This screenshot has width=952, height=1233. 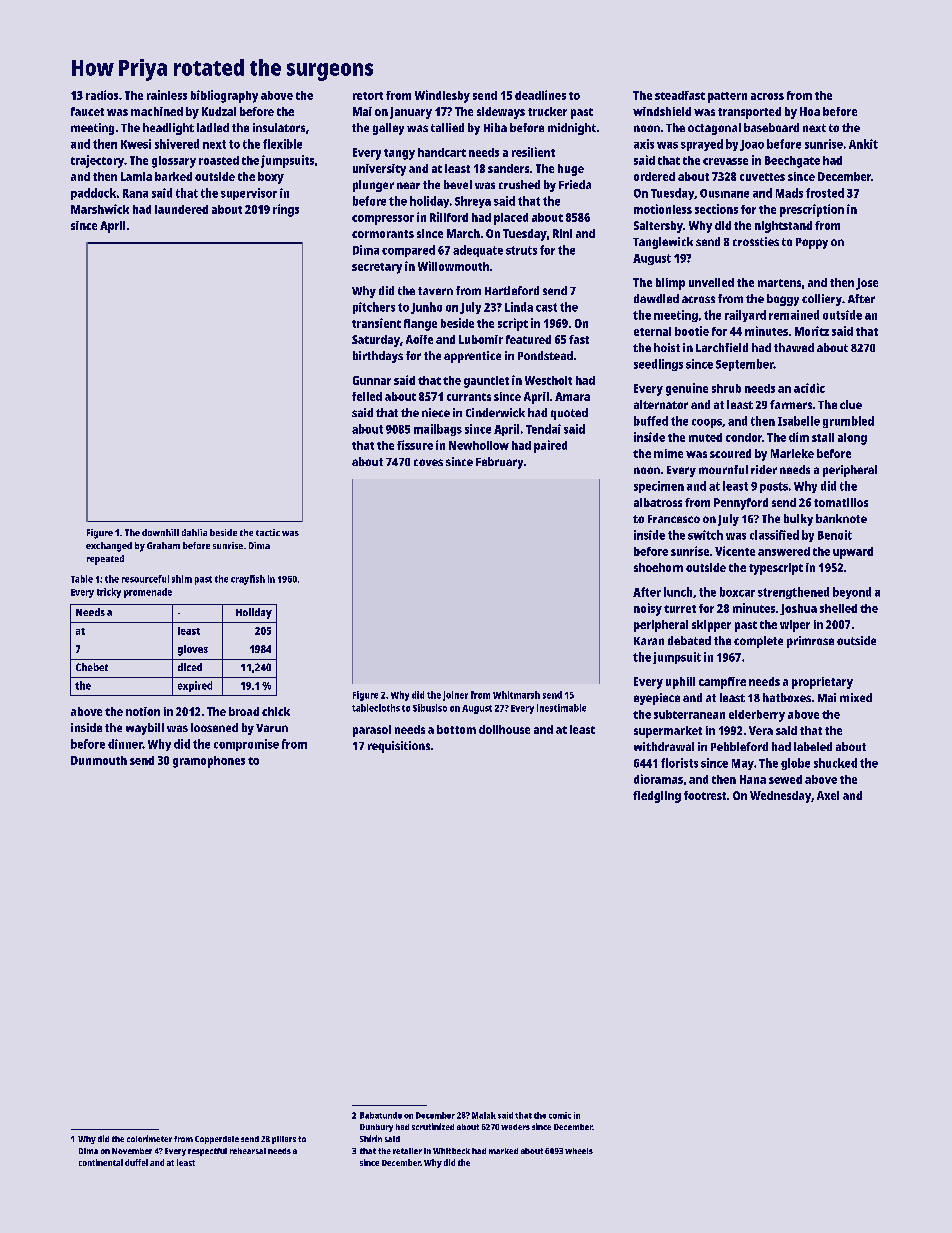 What do you see at coordinates (136, 1162) in the screenshot?
I see `duffel` at bounding box center [136, 1162].
